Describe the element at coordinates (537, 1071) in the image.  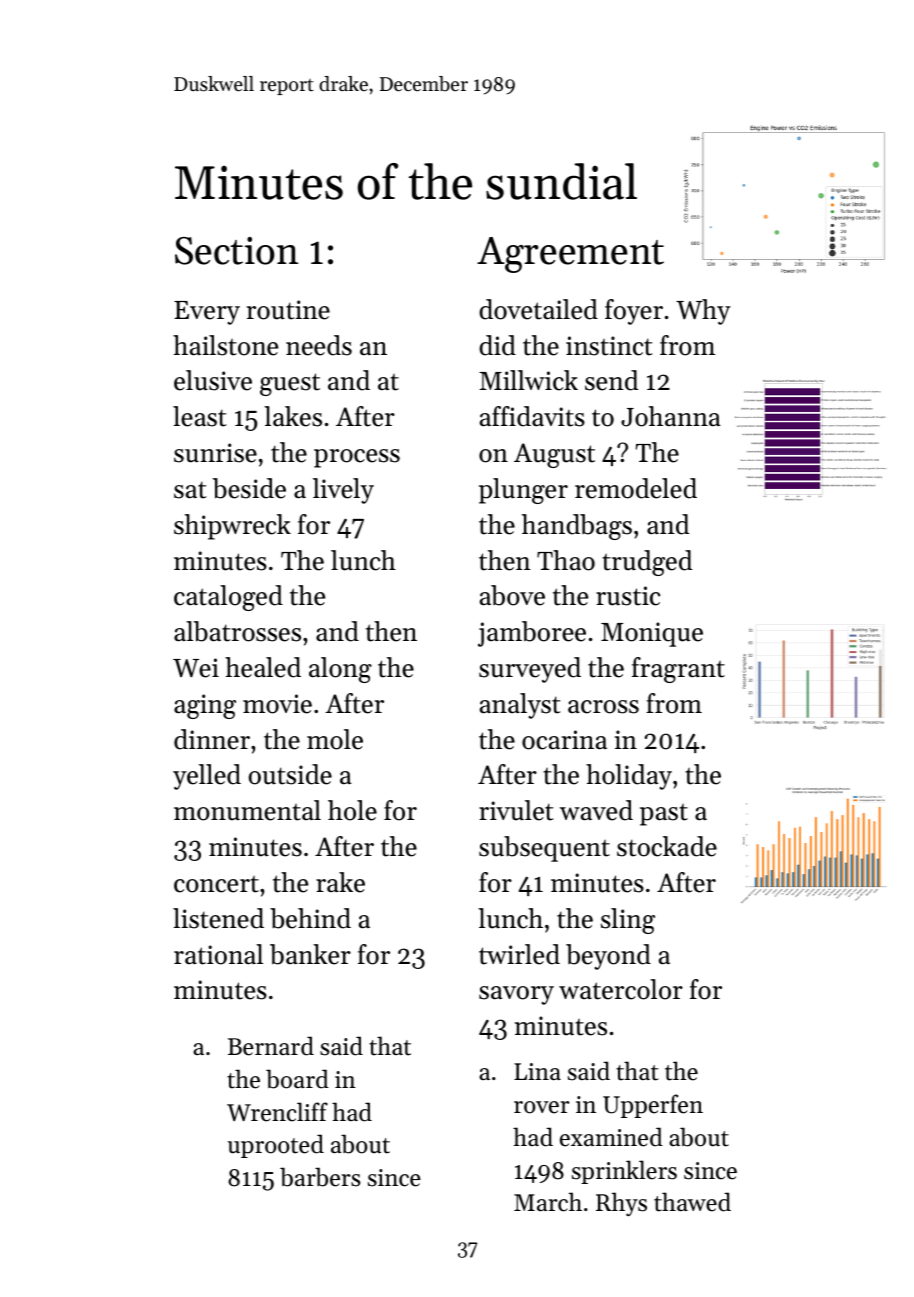
I see `Lina` at that location.
